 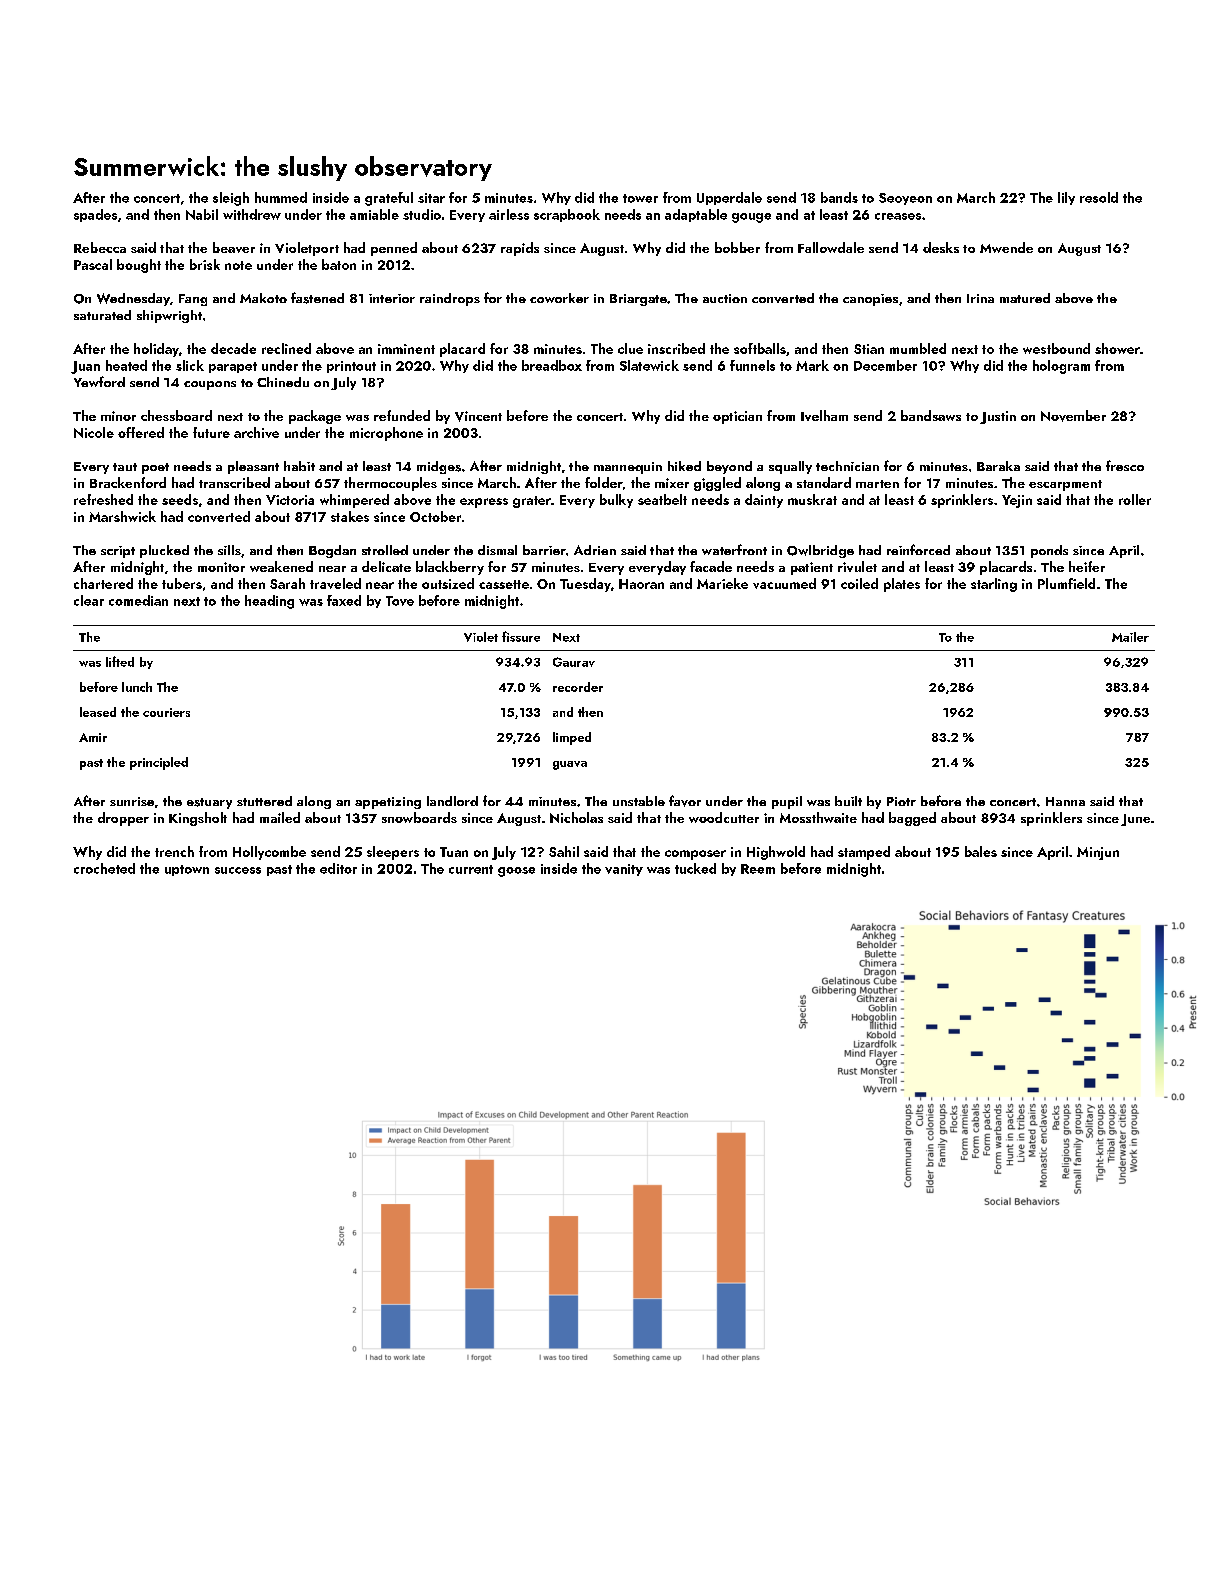 I want to click on note, so click(x=238, y=265).
